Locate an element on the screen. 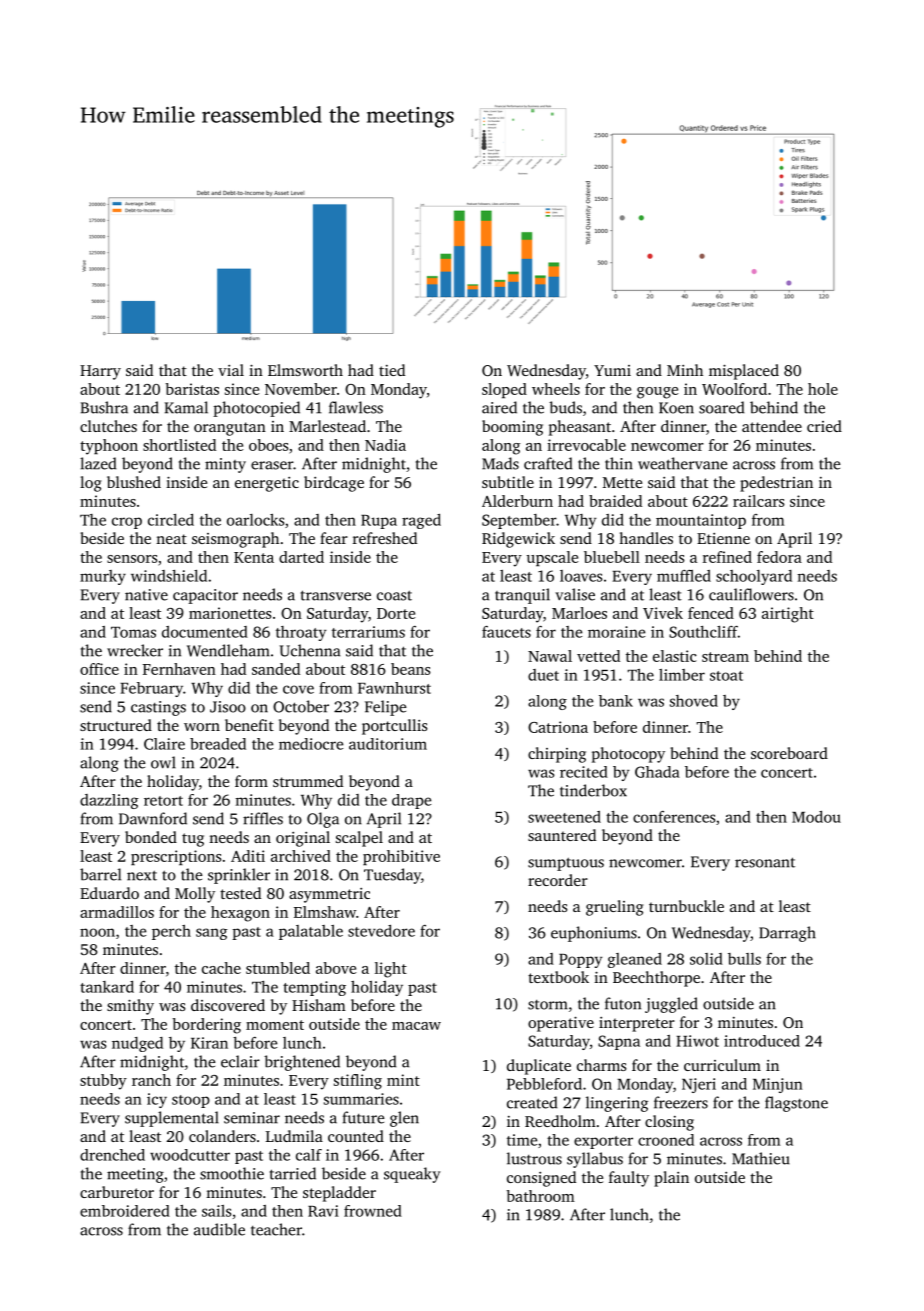 This screenshot has height=1311, width=924. plain is located at coordinates (671, 1179).
